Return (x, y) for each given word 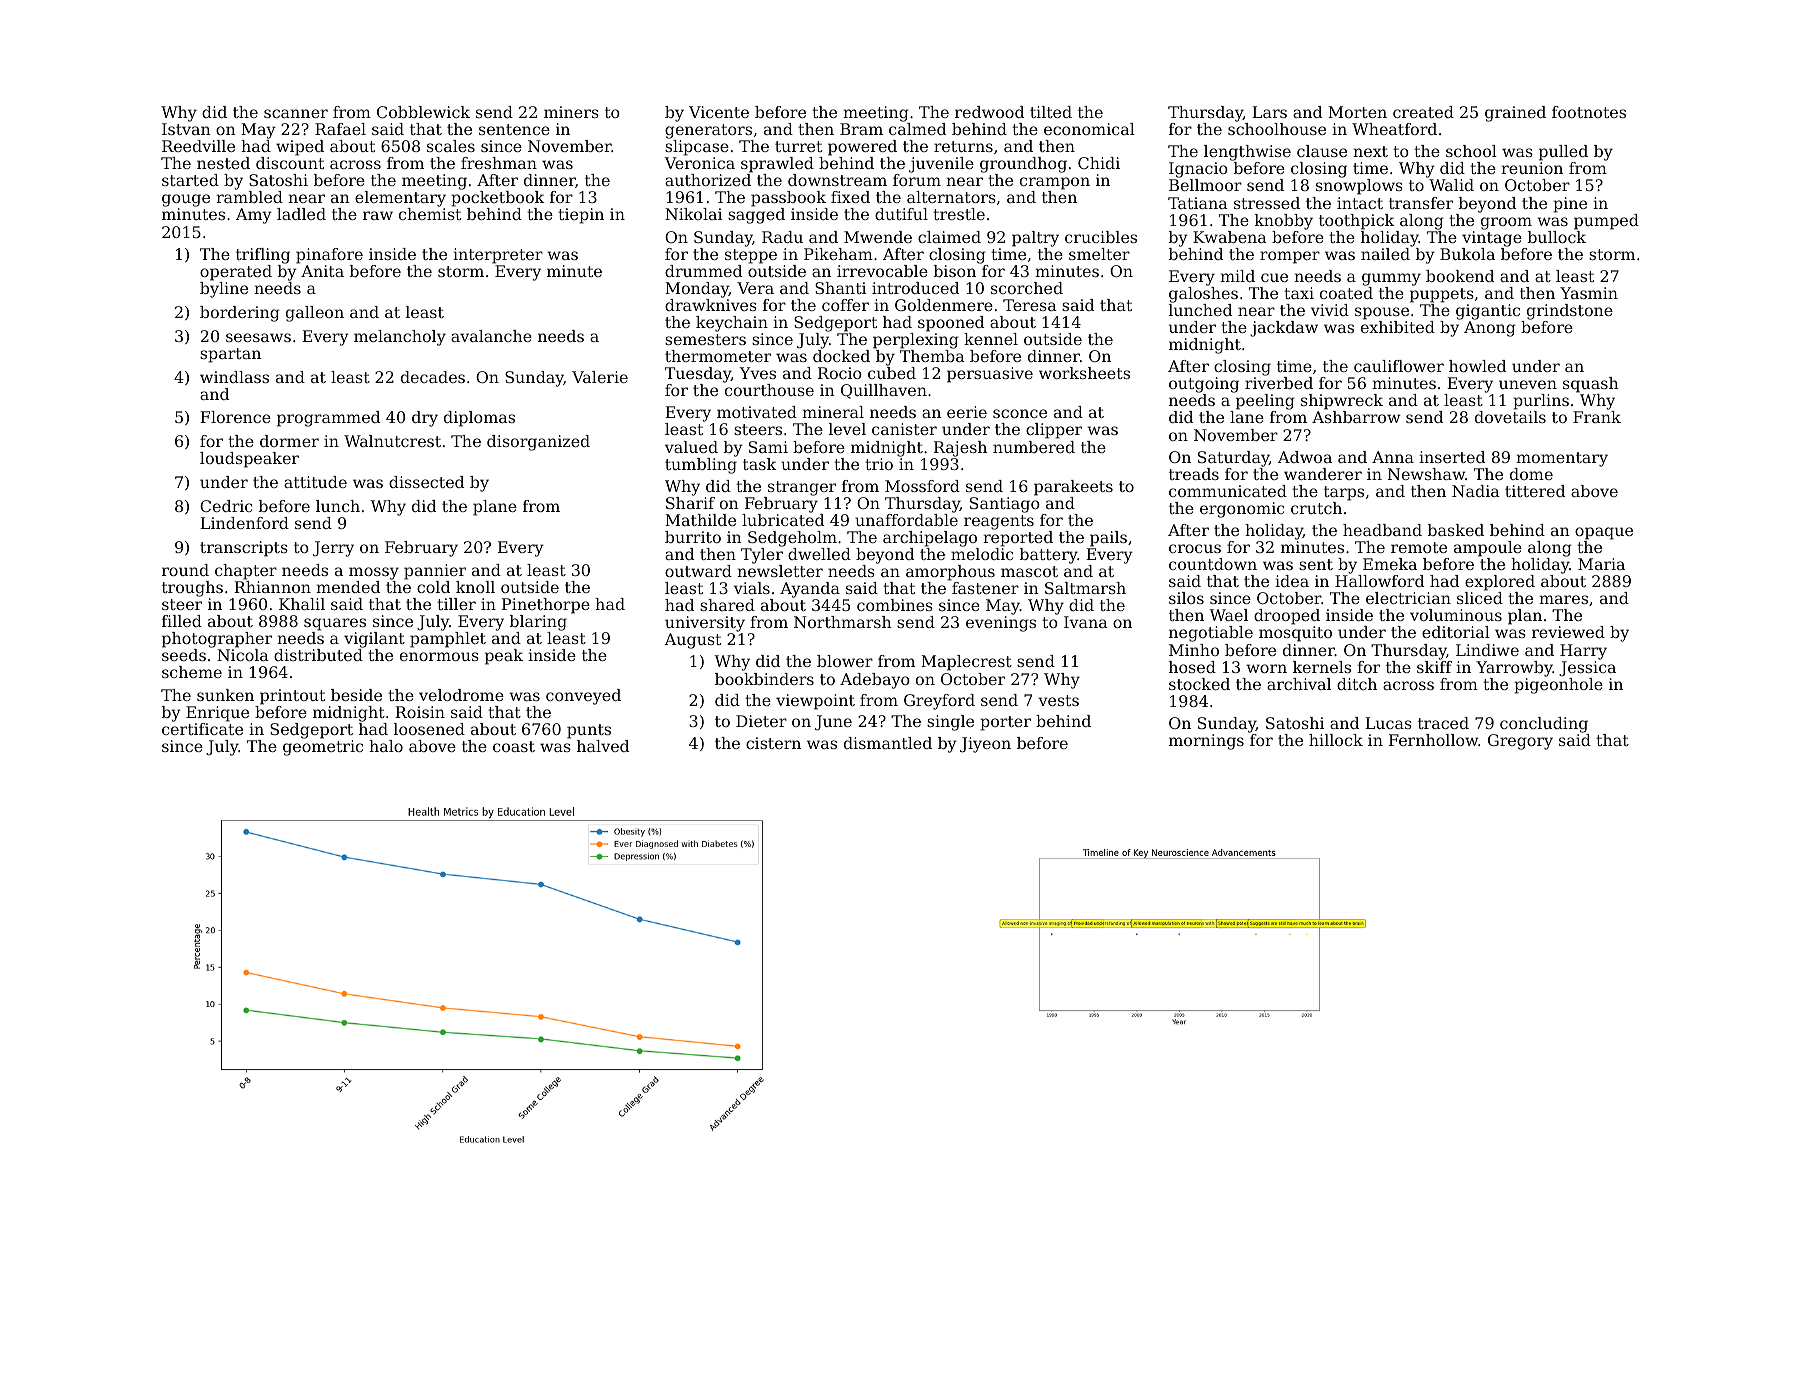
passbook (788, 199)
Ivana (1086, 622)
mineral (833, 412)
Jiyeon (985, 745)
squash (1591, 385)
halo (386, 746)
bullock (1557, 237)
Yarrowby (1514, 669)
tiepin (581, 216)
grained (1515, 114)
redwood (989, 112)
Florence (235, 417)
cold (433, 587)
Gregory (1520, 742)
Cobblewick (423, 112)
